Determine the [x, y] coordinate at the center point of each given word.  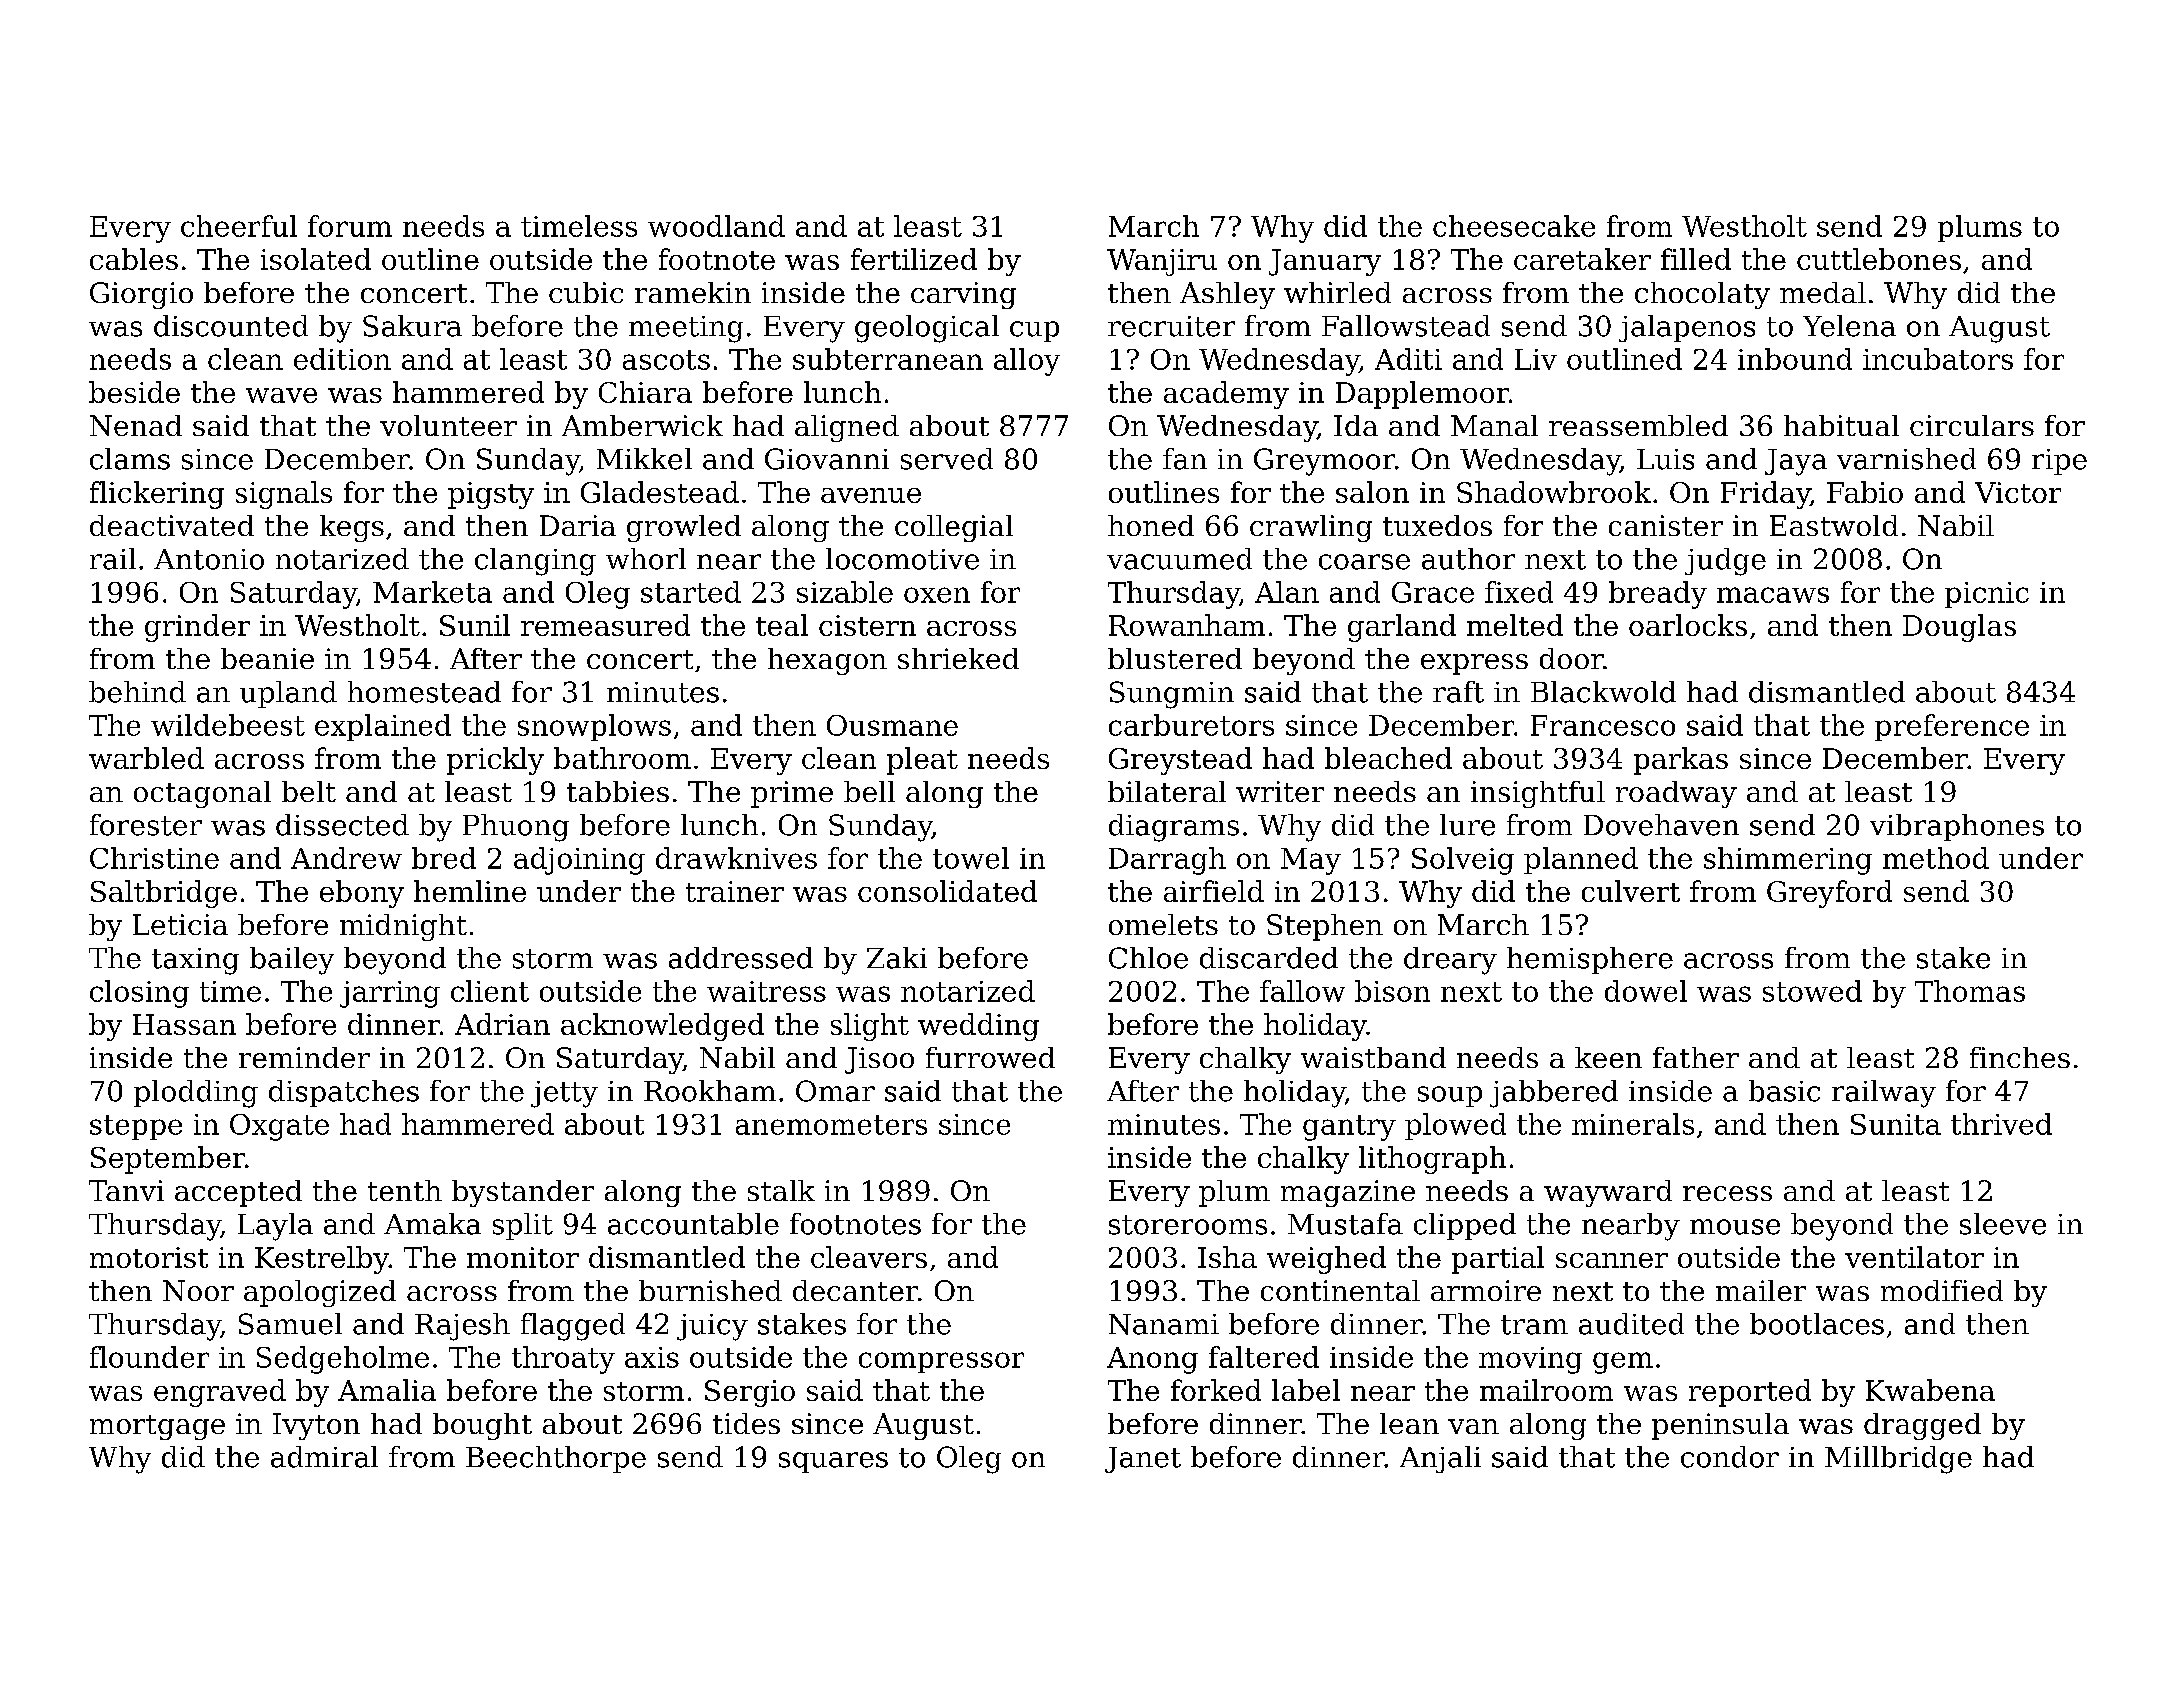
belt [309, 791]
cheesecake [1514, 226]
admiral [324, 1457]
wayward [1608, 1193]
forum [350, 226]
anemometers [831, 1125]
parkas [1681, 761]
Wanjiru [1162, 262]
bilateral [1167, 791]
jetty [564, 1094]
